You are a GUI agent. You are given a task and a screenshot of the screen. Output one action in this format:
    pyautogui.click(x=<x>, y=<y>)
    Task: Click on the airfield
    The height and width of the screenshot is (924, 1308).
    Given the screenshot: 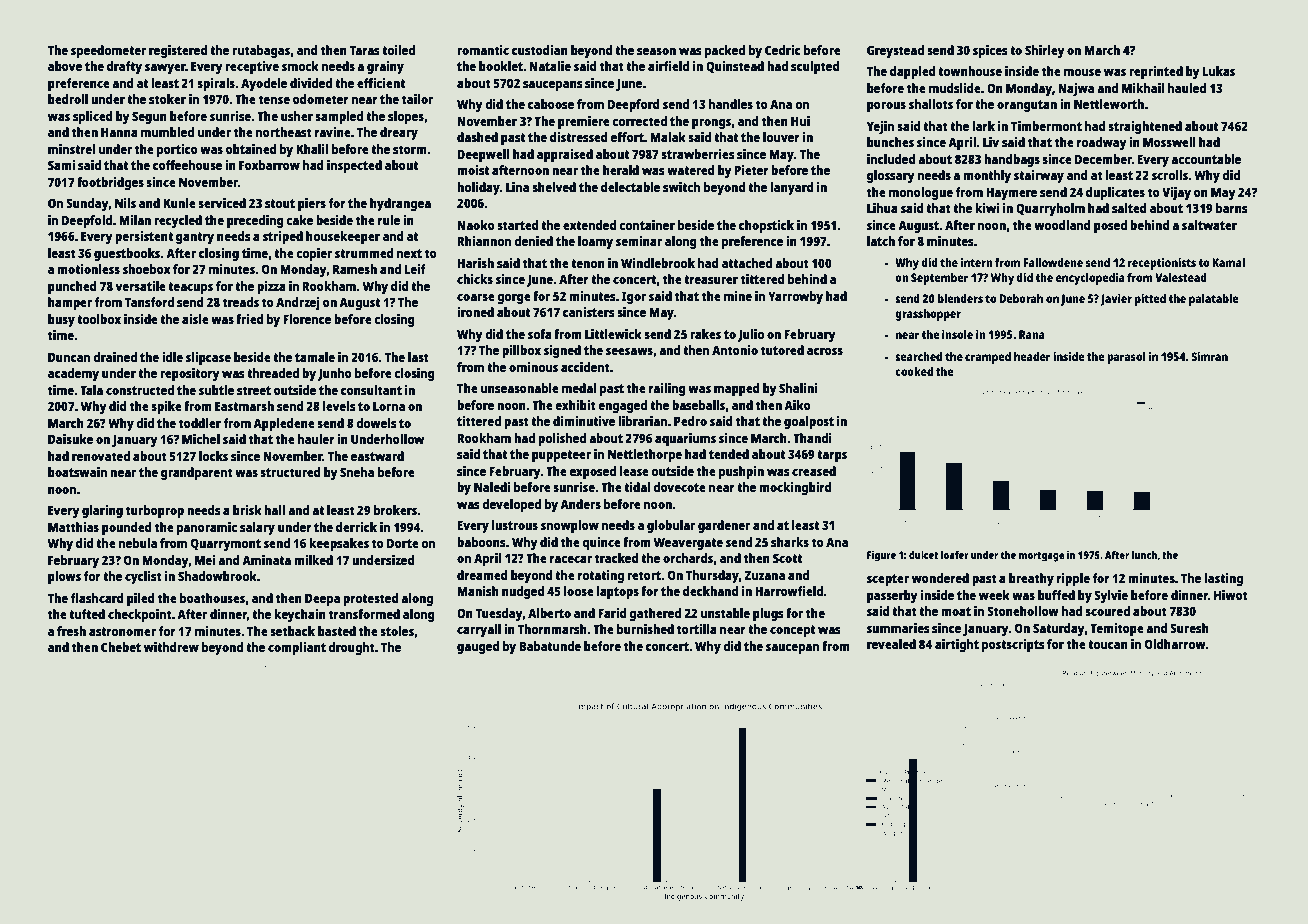 What is the action you would take?
    pyautogui.click(x=668, y=66)
